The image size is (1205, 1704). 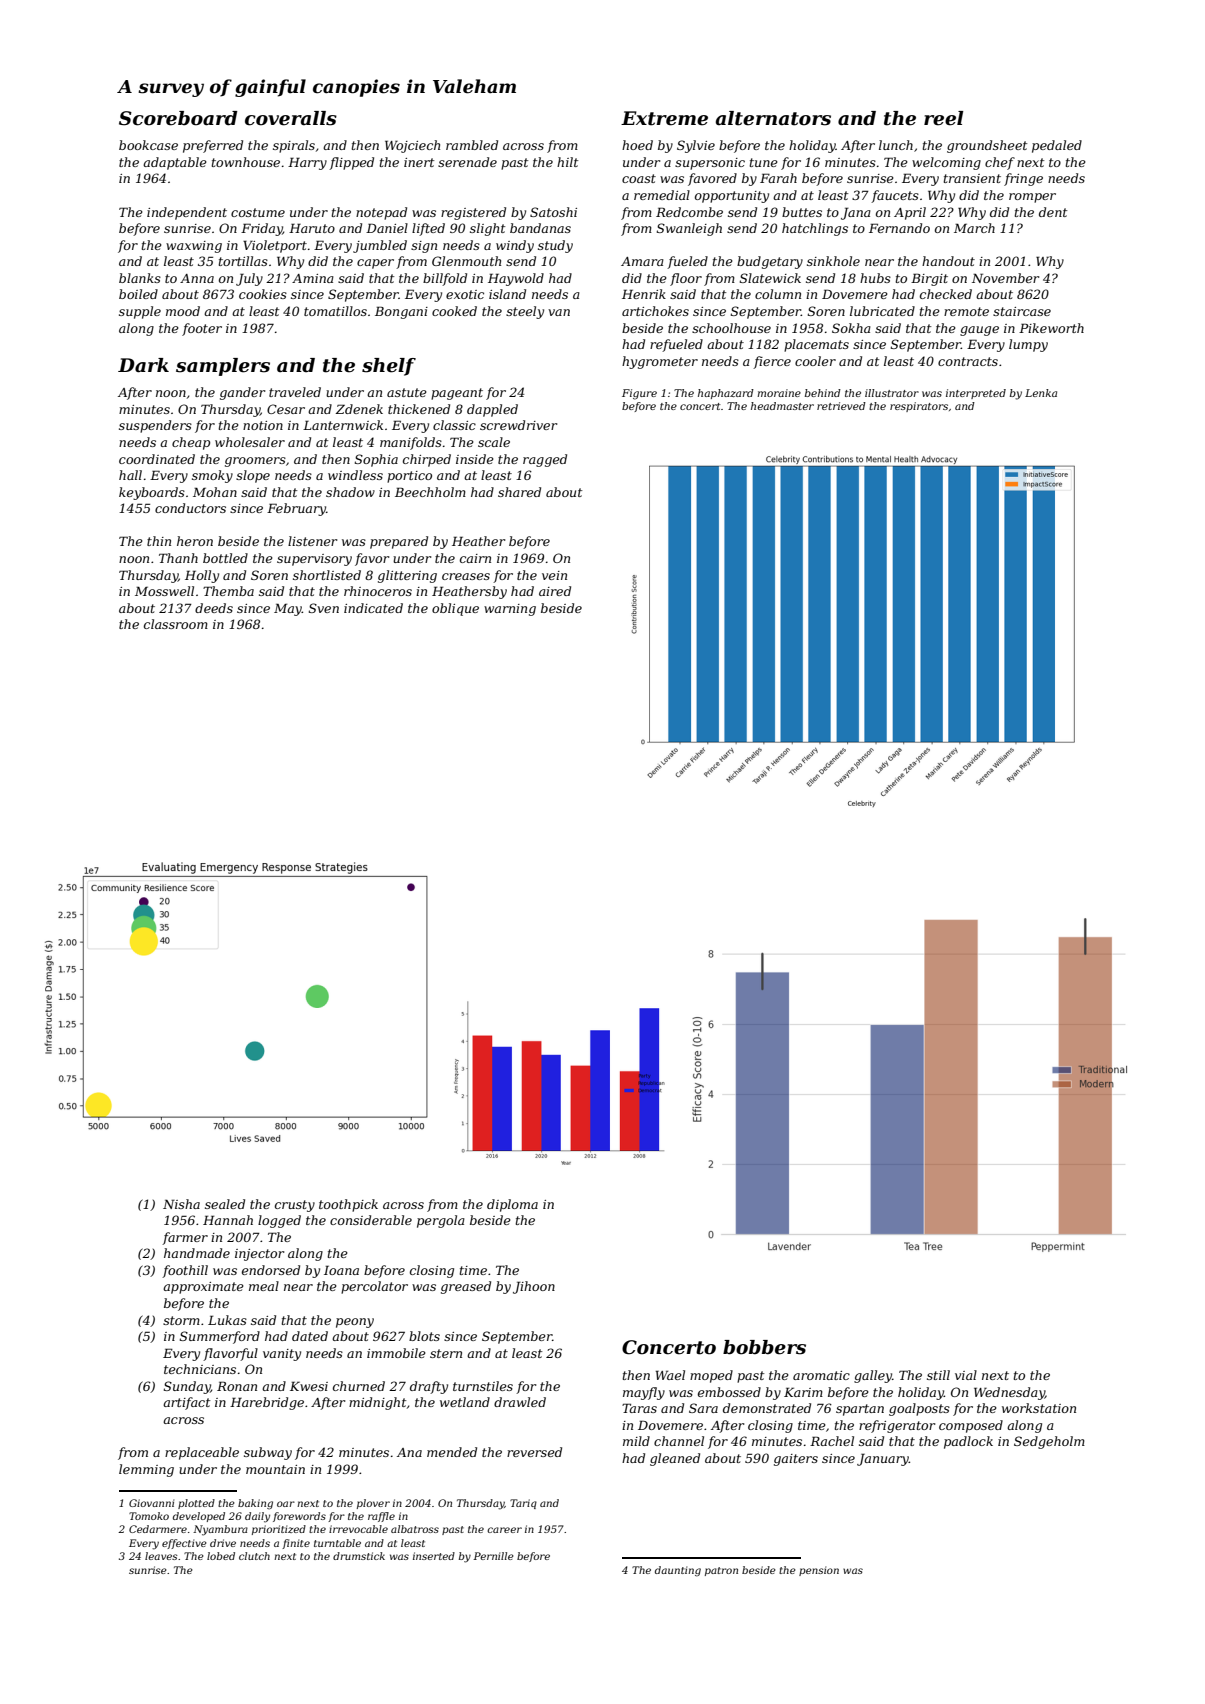 What do you see at coordinates (472, 145) in the page?
I see `rambled` at bounding box center [472, 145].
